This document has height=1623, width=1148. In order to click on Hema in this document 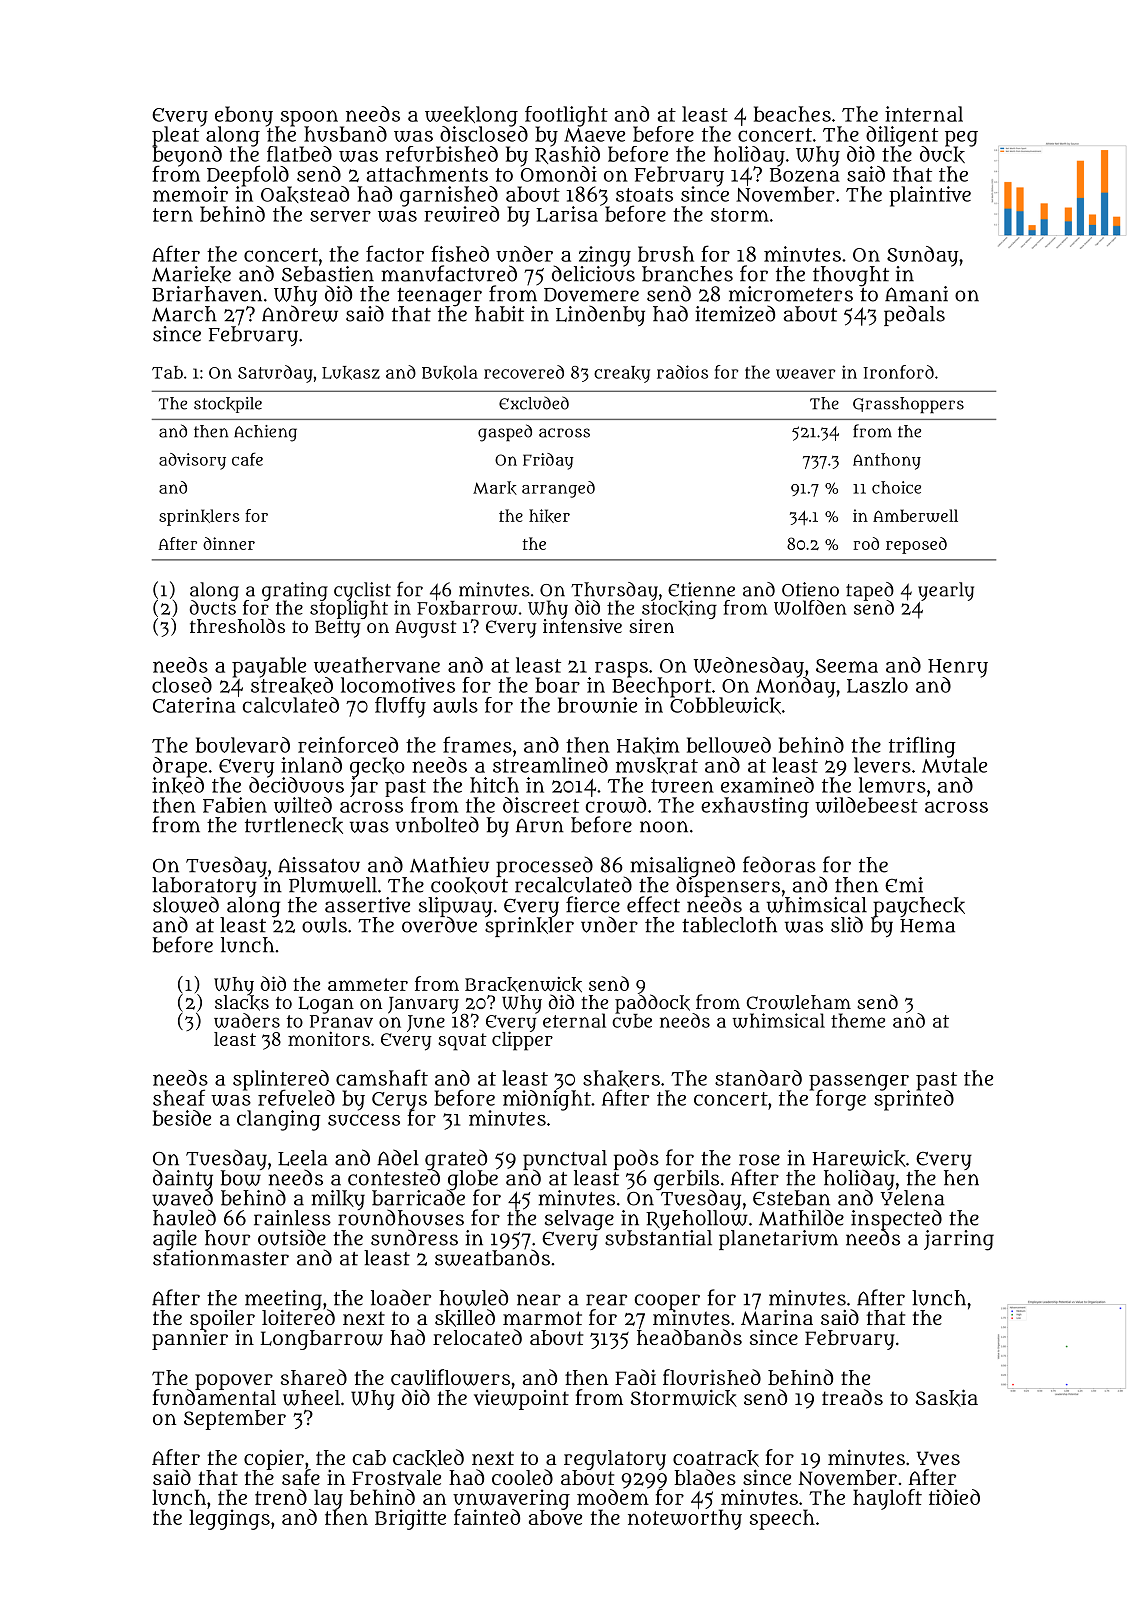, I will do `click(927, 926)`.
